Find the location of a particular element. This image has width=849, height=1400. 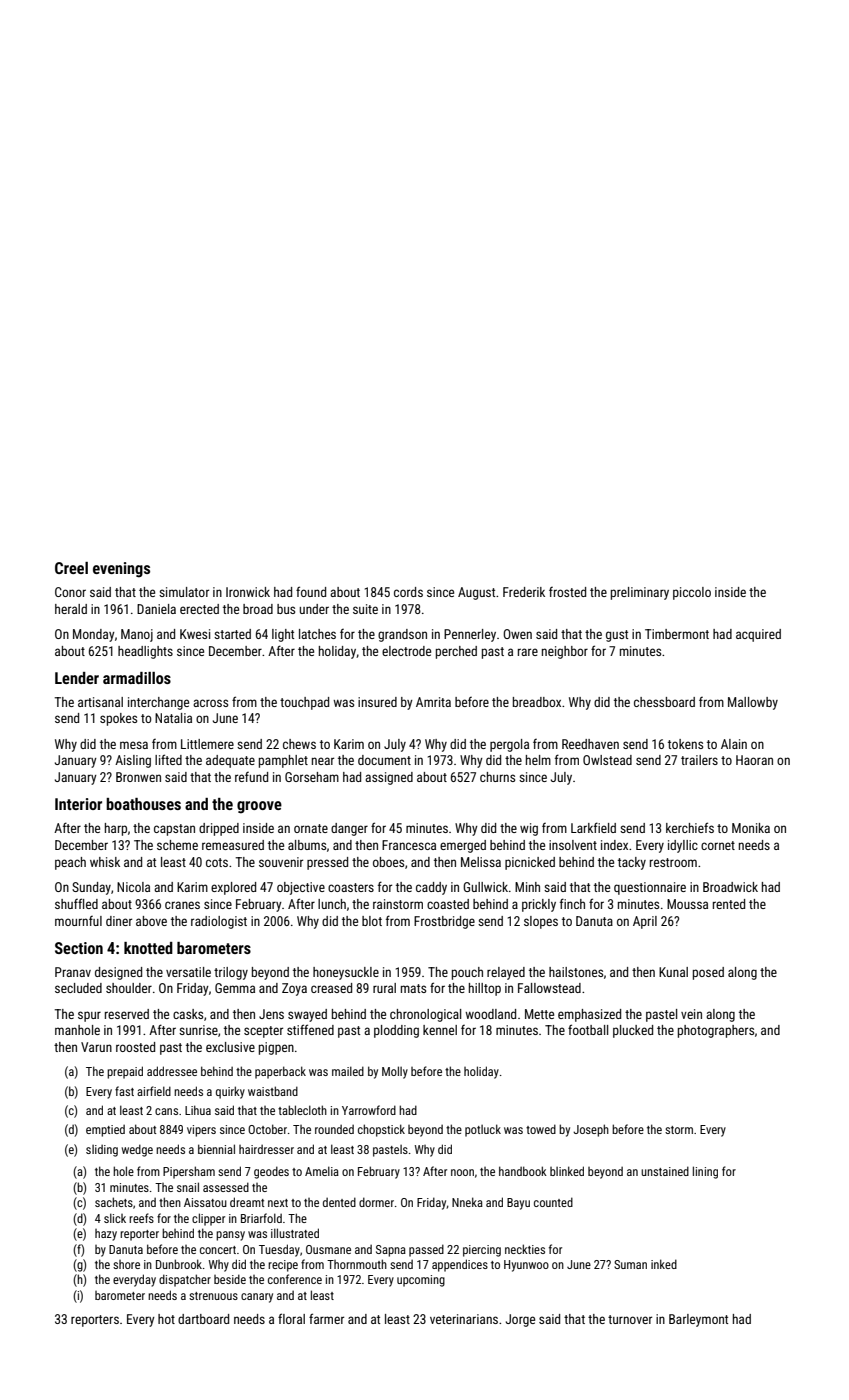

Monika is located at coordinates (751, 828).
